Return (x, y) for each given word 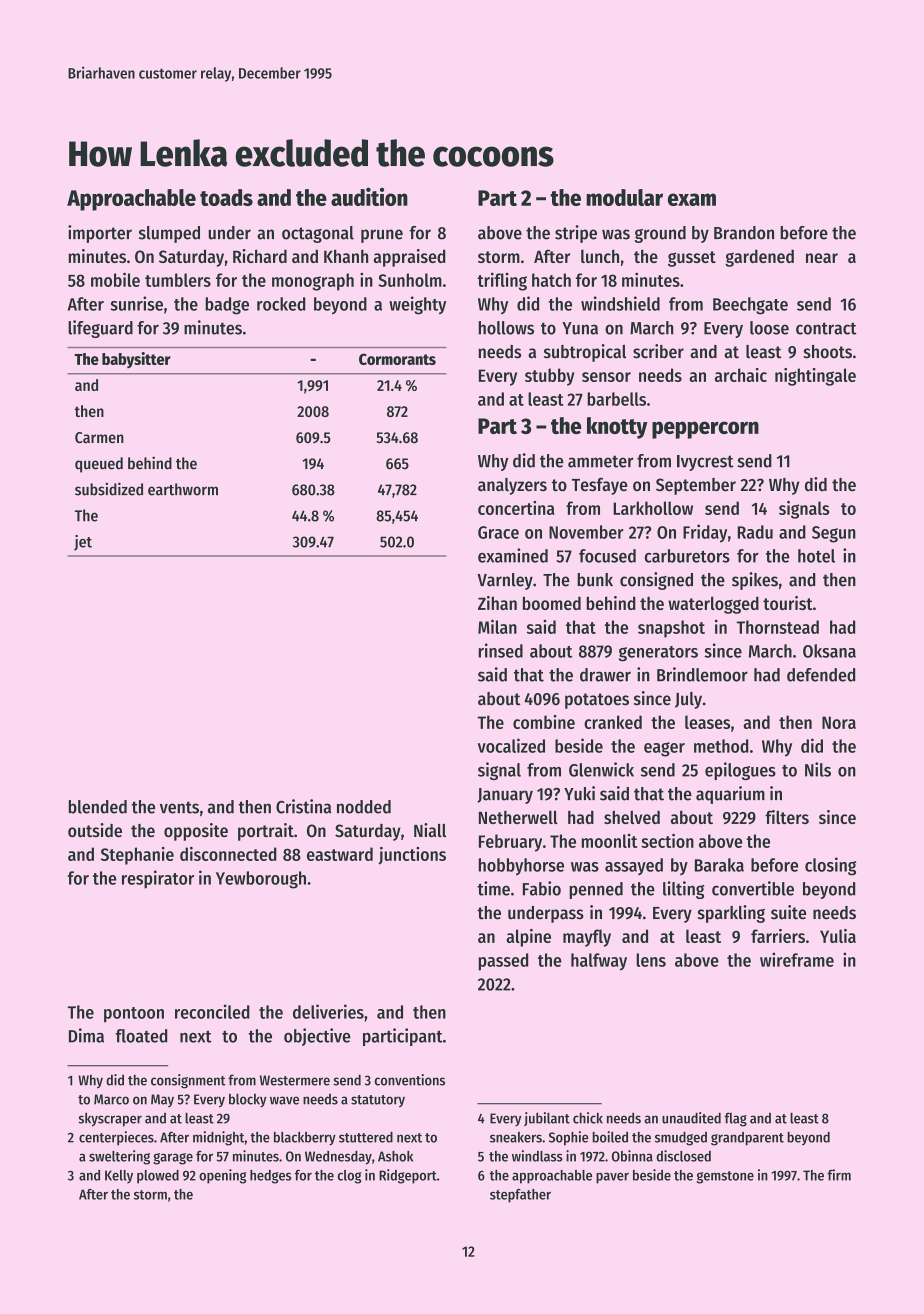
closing (830, 866)
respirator (158, 879)
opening (222, 1176)
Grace (498, 532)
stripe (576, 234)
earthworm (183, 489)
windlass (537, 1156)
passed (503, 962)
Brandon (744, 233)
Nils (818, 769)
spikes (755, 581)
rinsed (501, 650)
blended (98, 807)
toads (226, 197)
